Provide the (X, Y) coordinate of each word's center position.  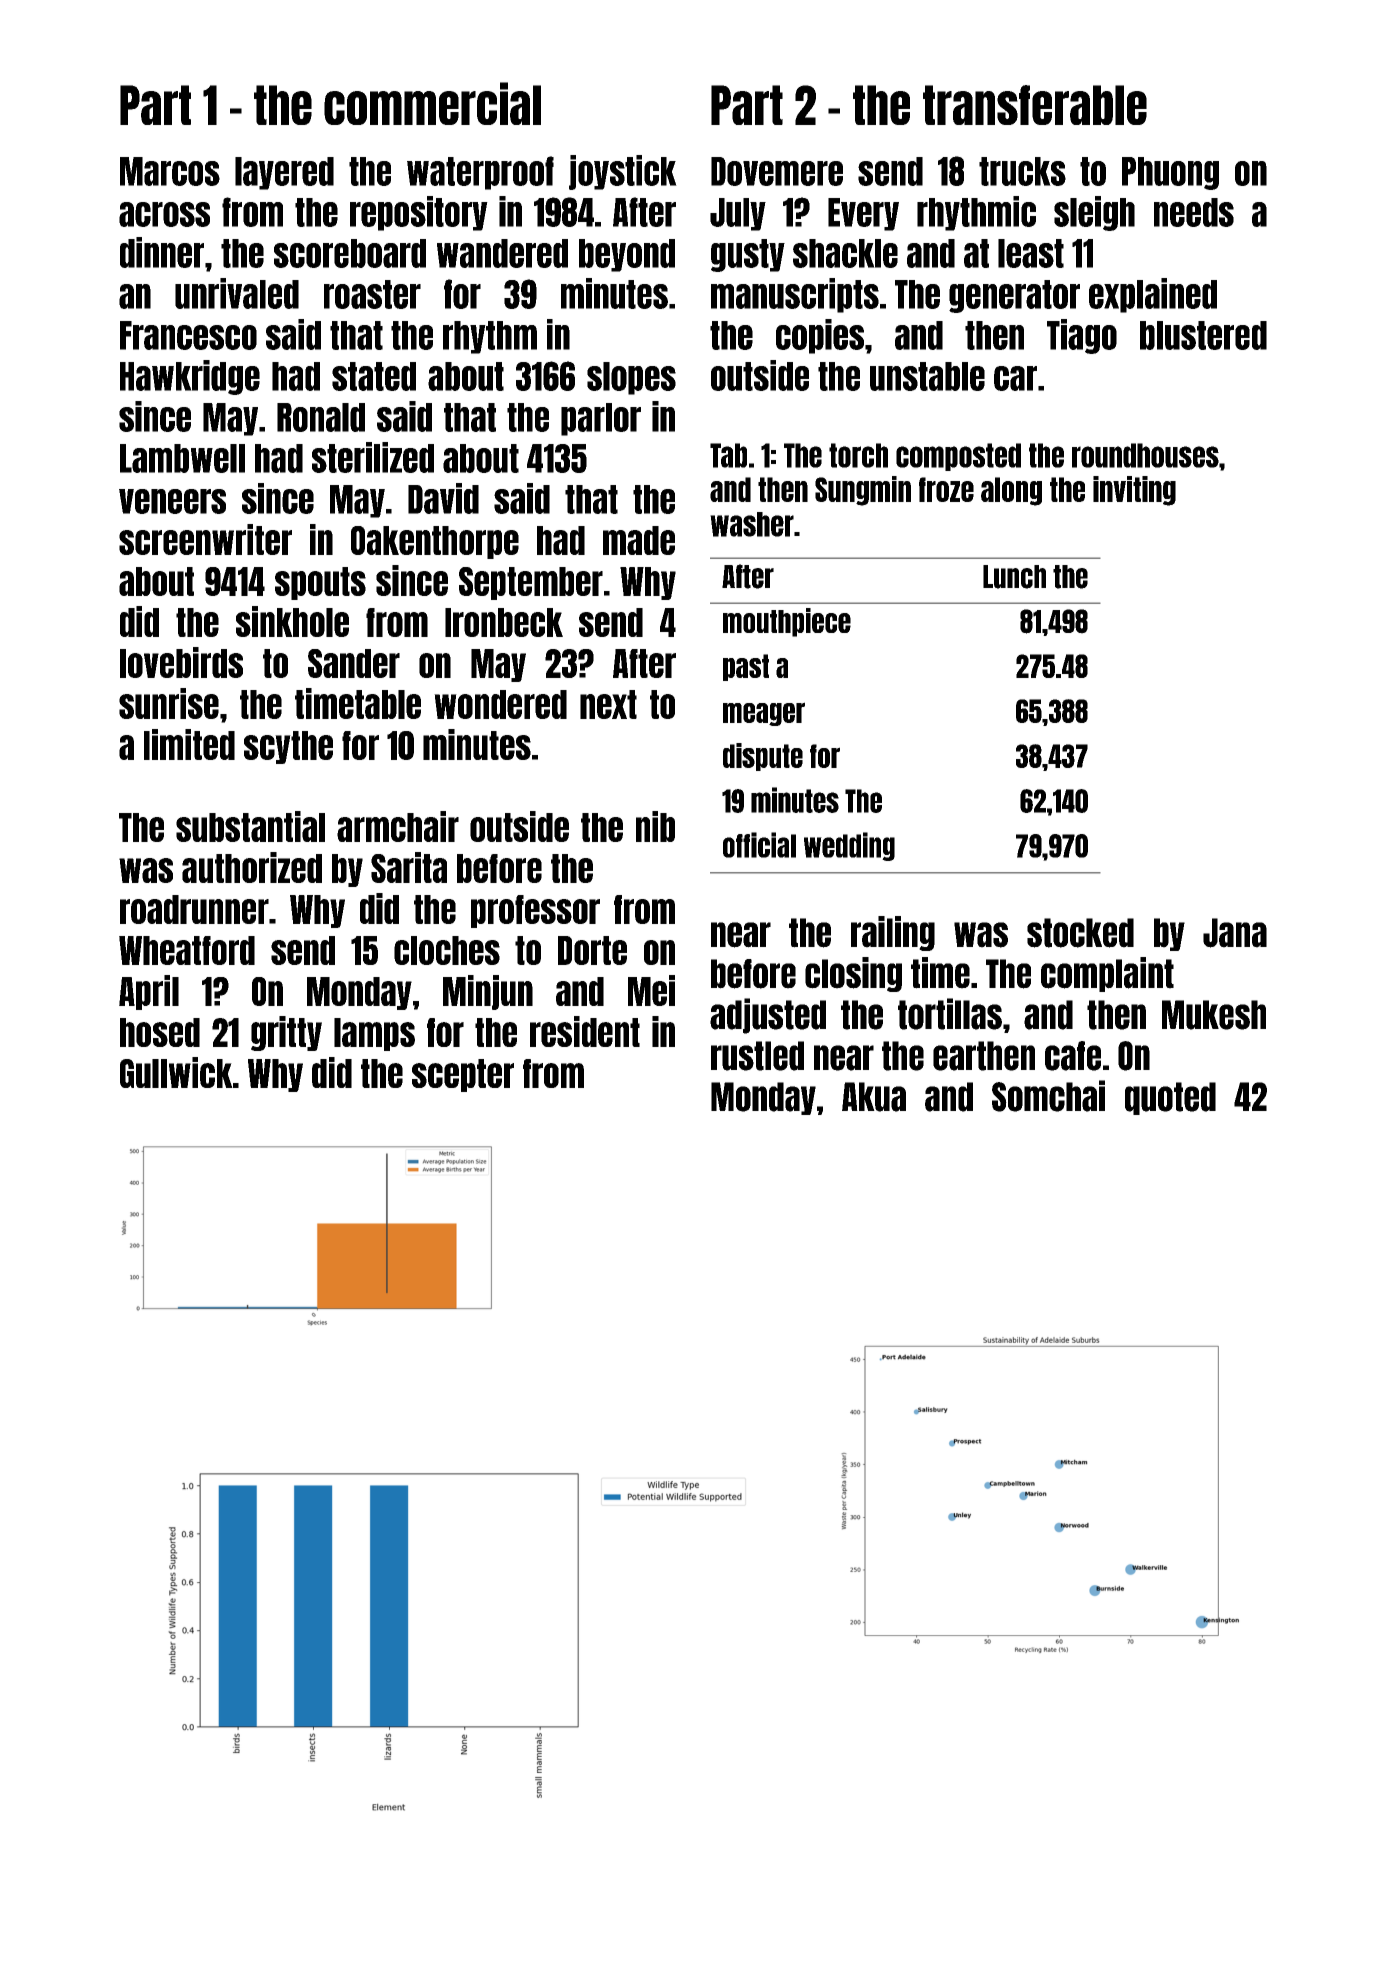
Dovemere (777, 171)
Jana (1235, 933)
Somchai (1048, 1096)
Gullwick (176, 1072)
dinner (162, 252)
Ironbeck (504, 622)
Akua (874, 1097)
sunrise (169, 703)
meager (764, 714)
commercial (432, 103)
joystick (623, 172)
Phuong (1170, 173)
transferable (1035, 105)
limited (189, 744)
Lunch (1014, 577)
